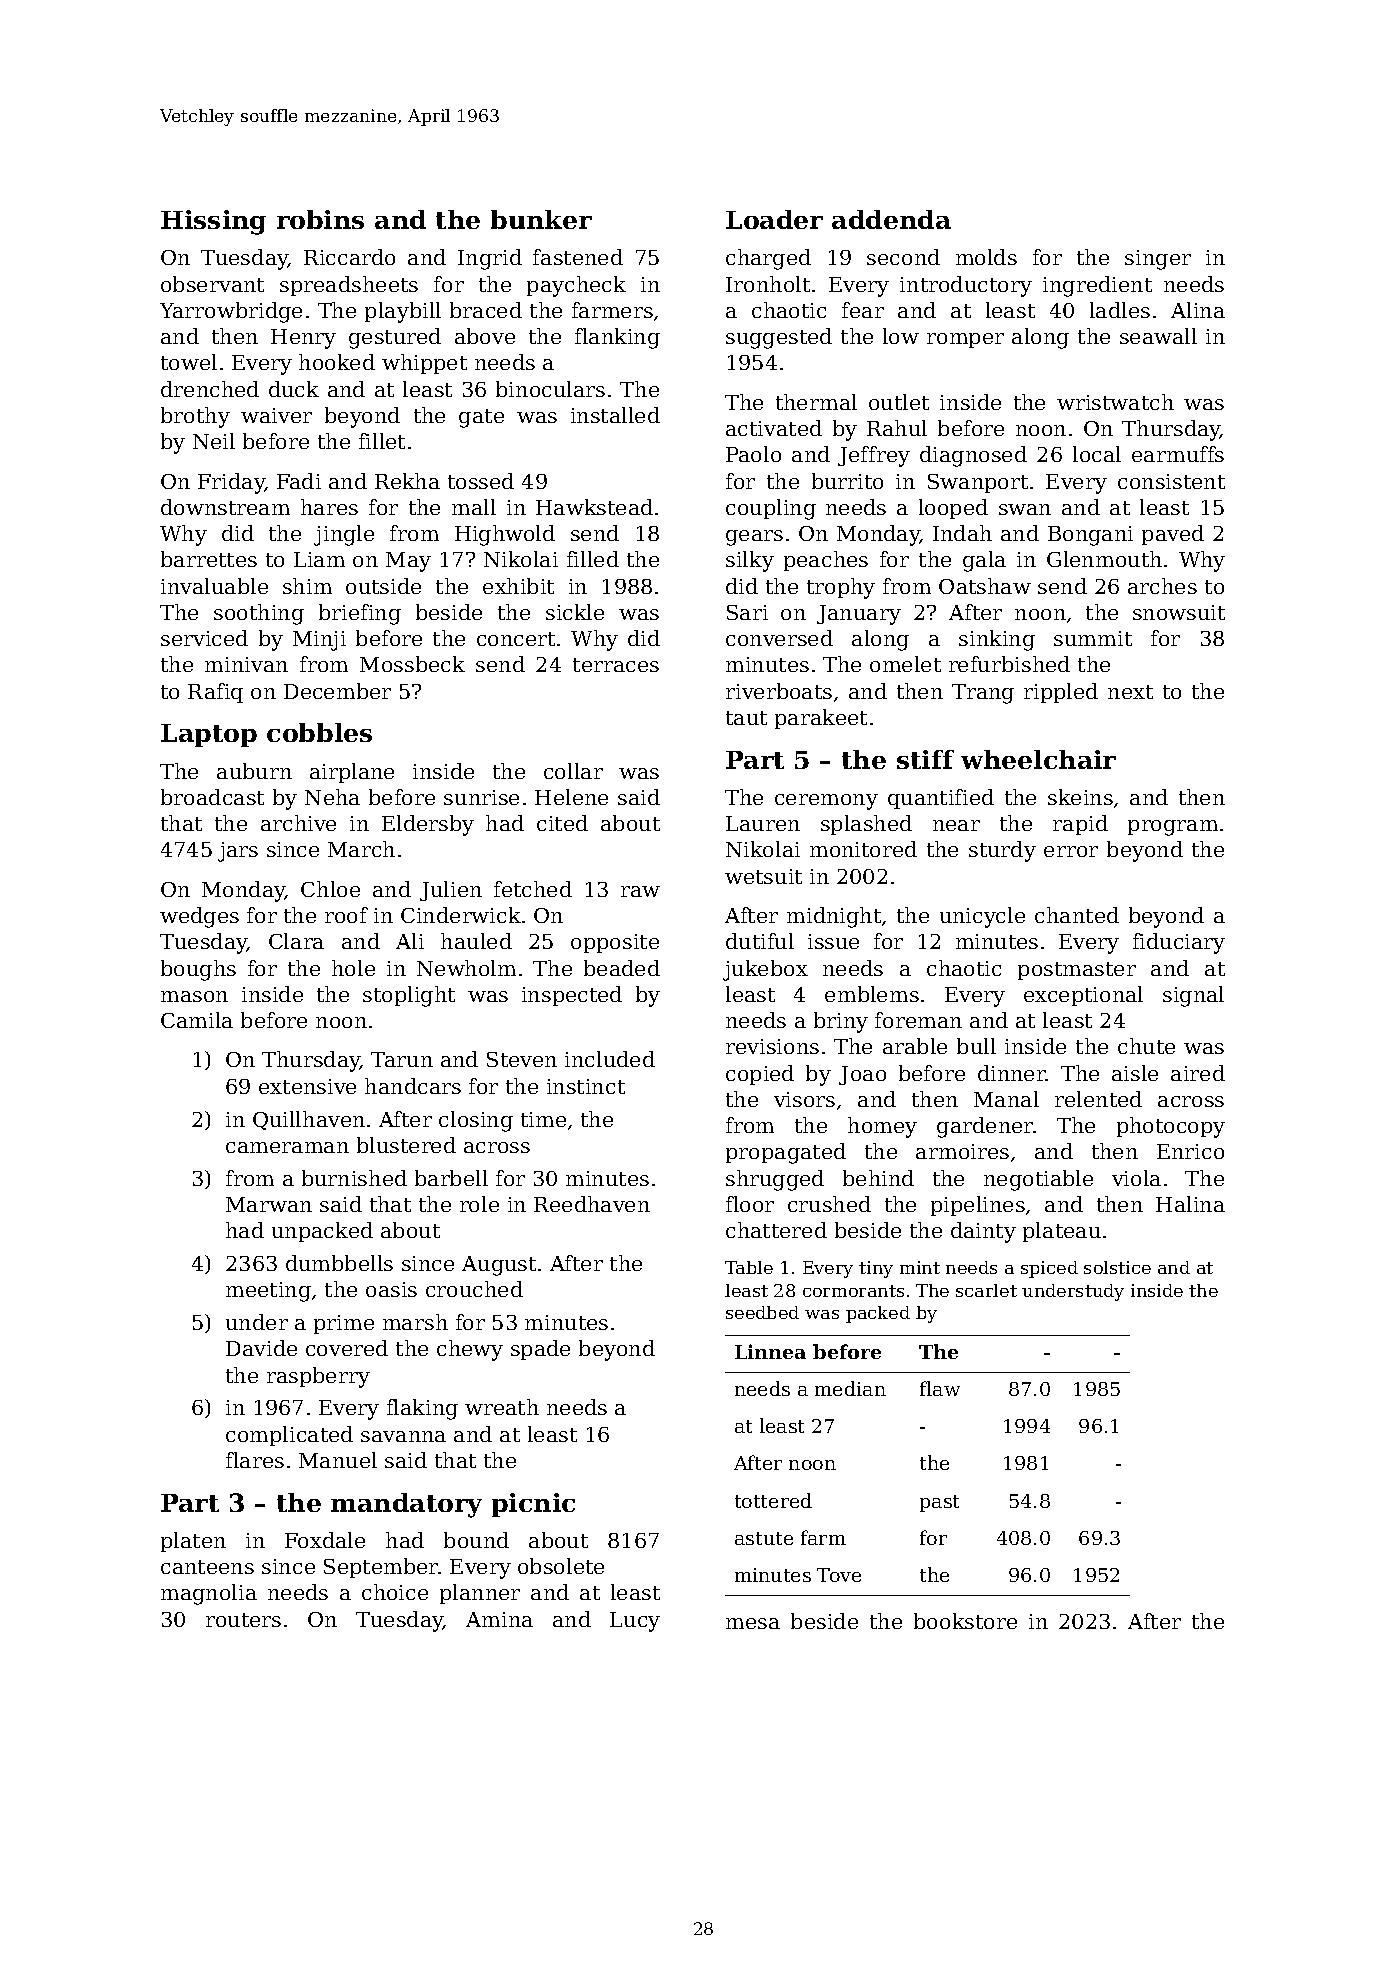 This document has width=1386, height=1969. Describe the element at coordinates (762, 1312) in the document. I see `seedbed` at that location.
